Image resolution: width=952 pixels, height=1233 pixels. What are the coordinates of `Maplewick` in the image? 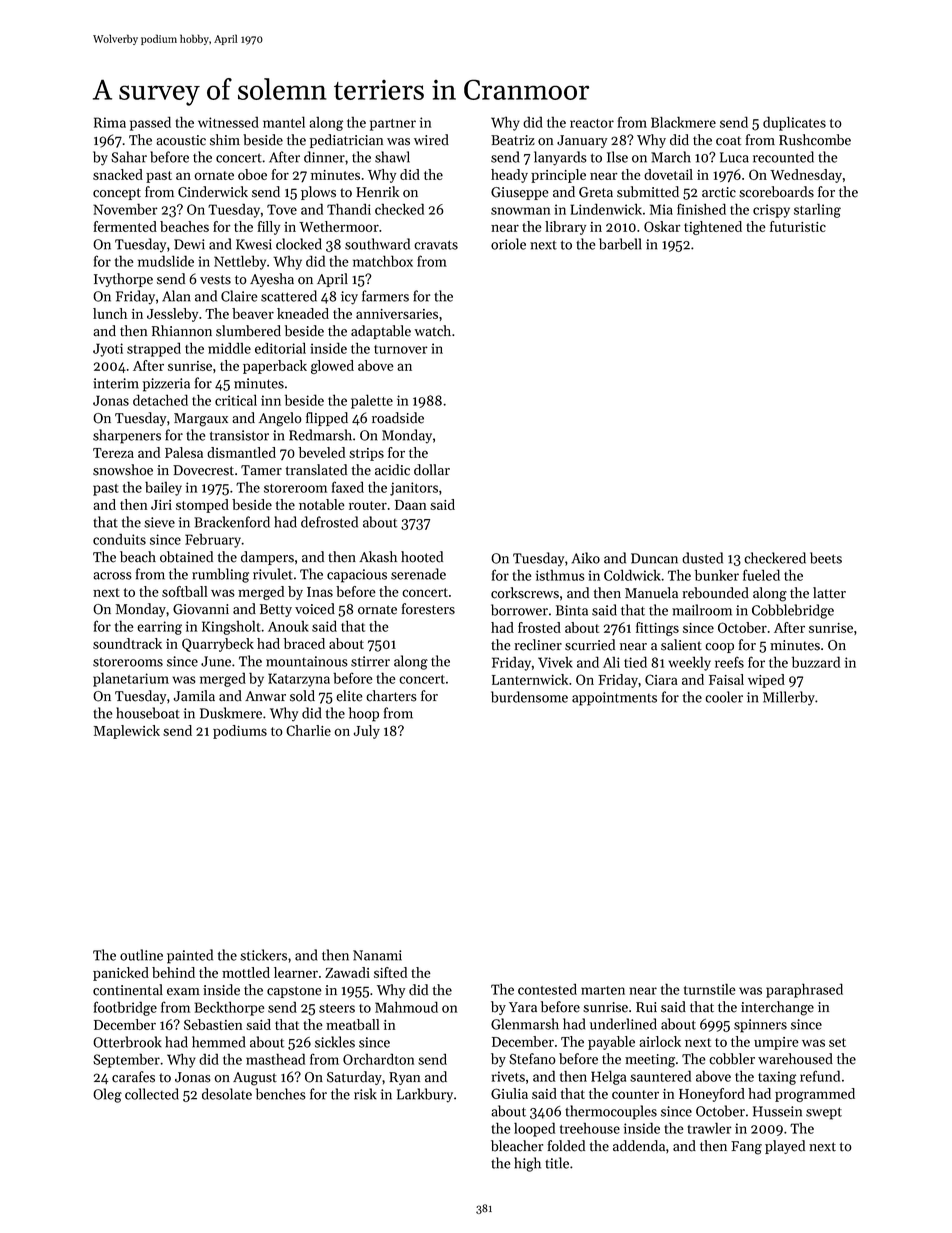 It's located at (127, 732).
